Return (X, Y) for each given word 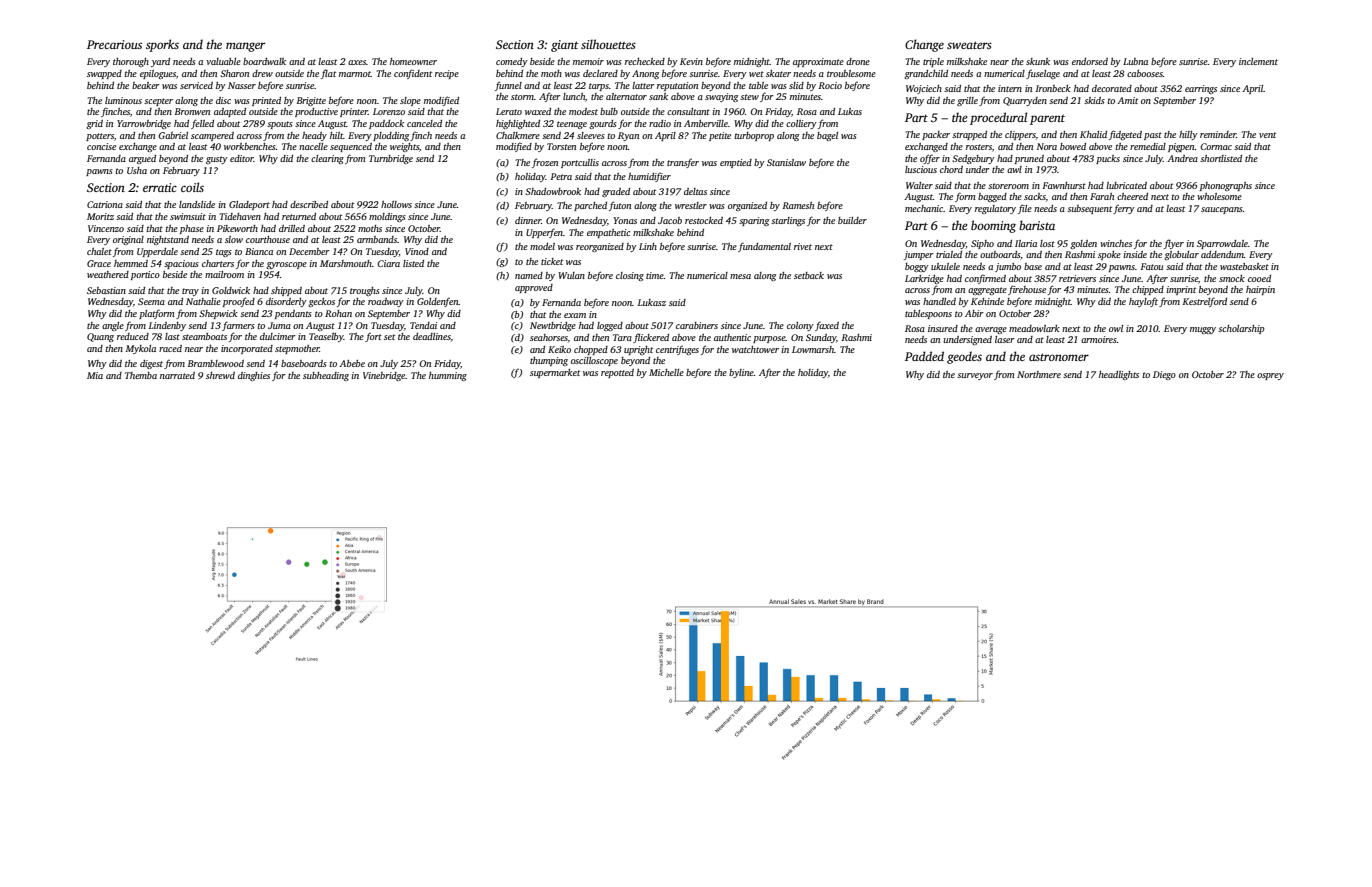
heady (314, 136)
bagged (992, 197)
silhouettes (608, 44)
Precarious (114, 44)
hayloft (1143, 302)
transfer (683, 163)
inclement (1258, 61)
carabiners (697, 325)
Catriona (105, 204)
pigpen (1181, 147)
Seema (151, 301)
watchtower (755, 349)
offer (930, 159)
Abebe (352, 363)
